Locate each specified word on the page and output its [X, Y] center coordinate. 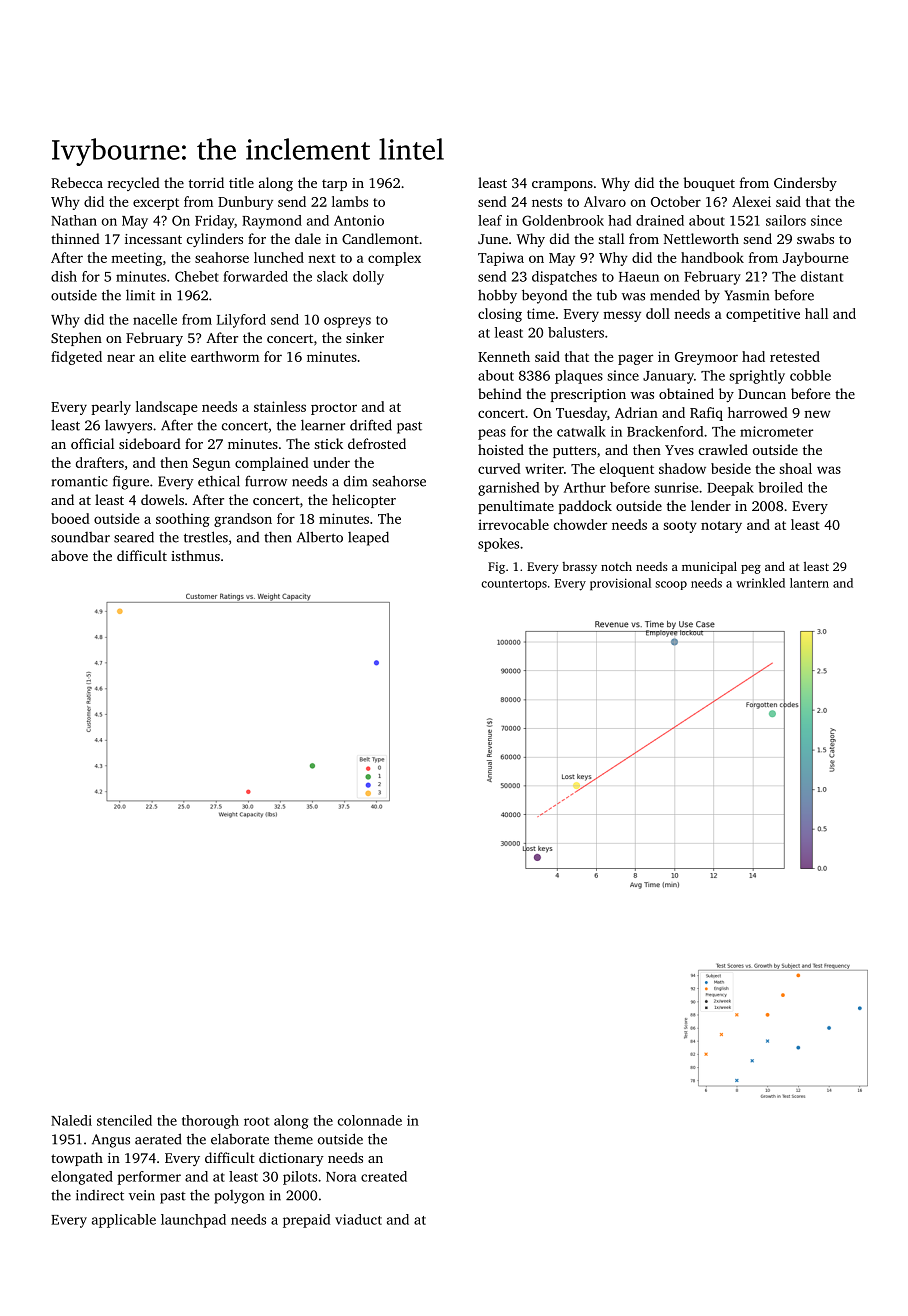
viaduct [358, 1219]
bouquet [709, 184]
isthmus [195, 555]
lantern [809, 583]
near [121, 358]
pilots [300, 1178]
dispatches [564, 278]
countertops [514, 585]
